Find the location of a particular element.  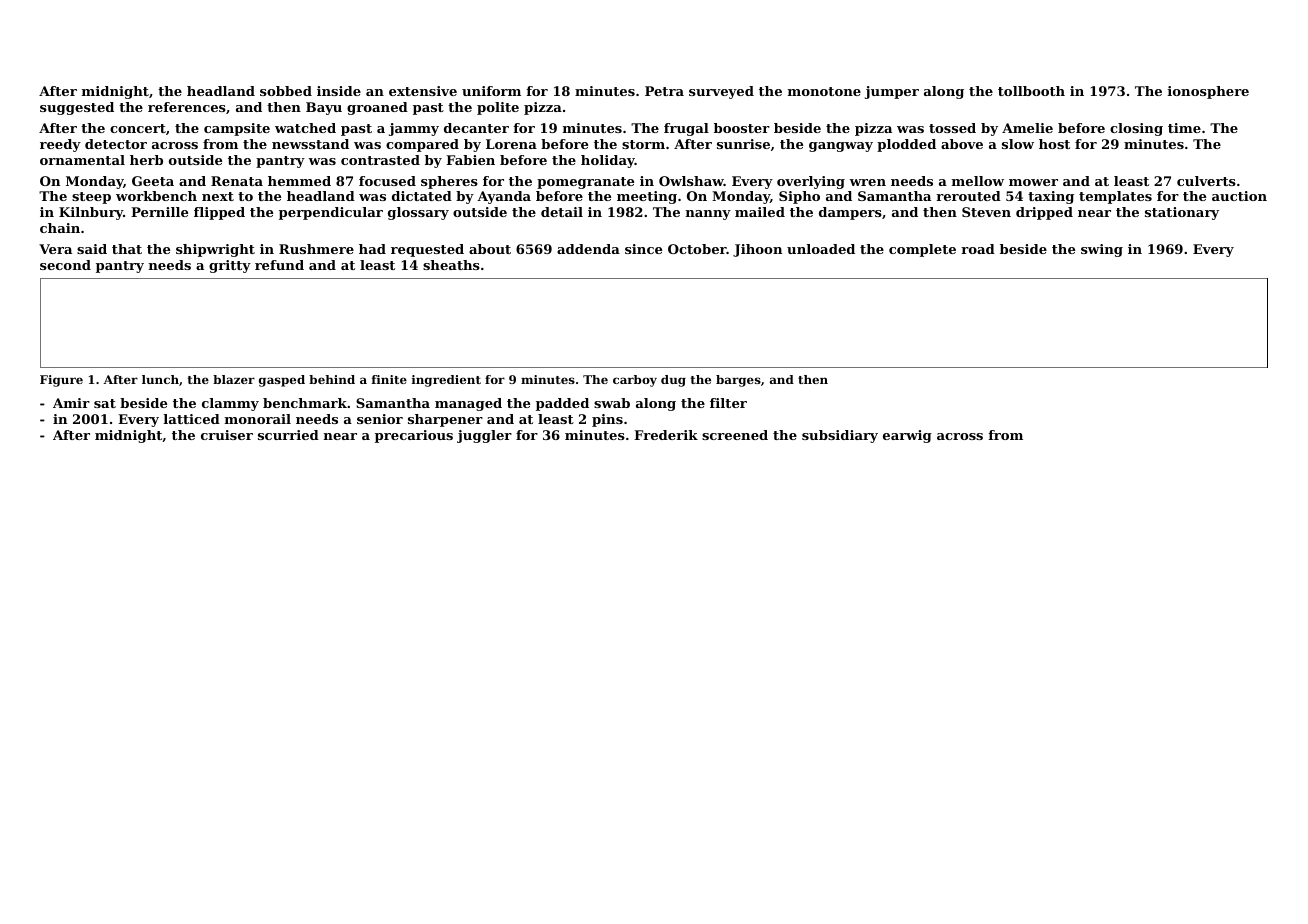

barges is located at coordinates (738, 381).
